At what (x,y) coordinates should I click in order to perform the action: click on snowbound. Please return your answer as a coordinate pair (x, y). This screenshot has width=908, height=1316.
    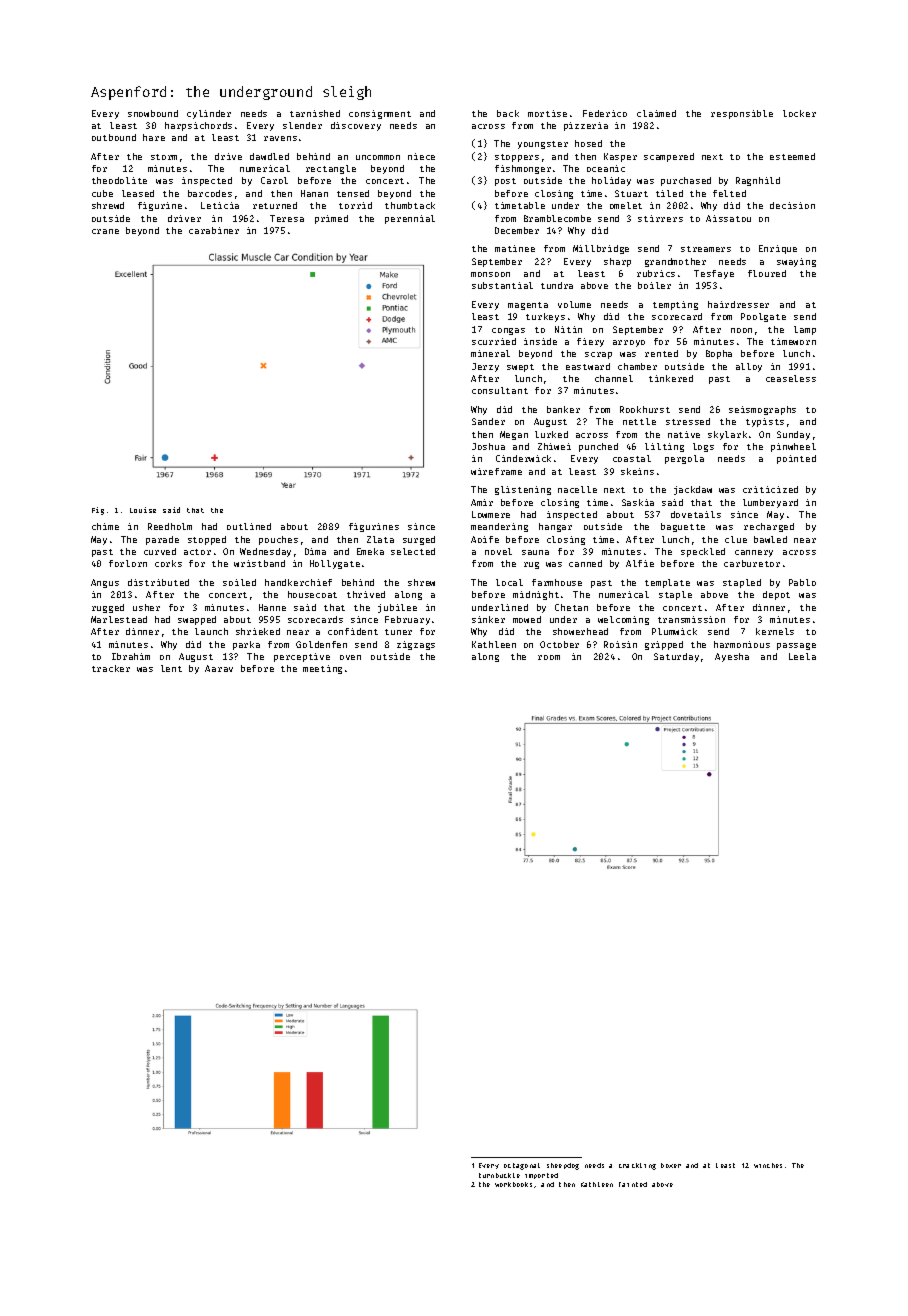
    Looking at the image, I should click on (153, 113).
